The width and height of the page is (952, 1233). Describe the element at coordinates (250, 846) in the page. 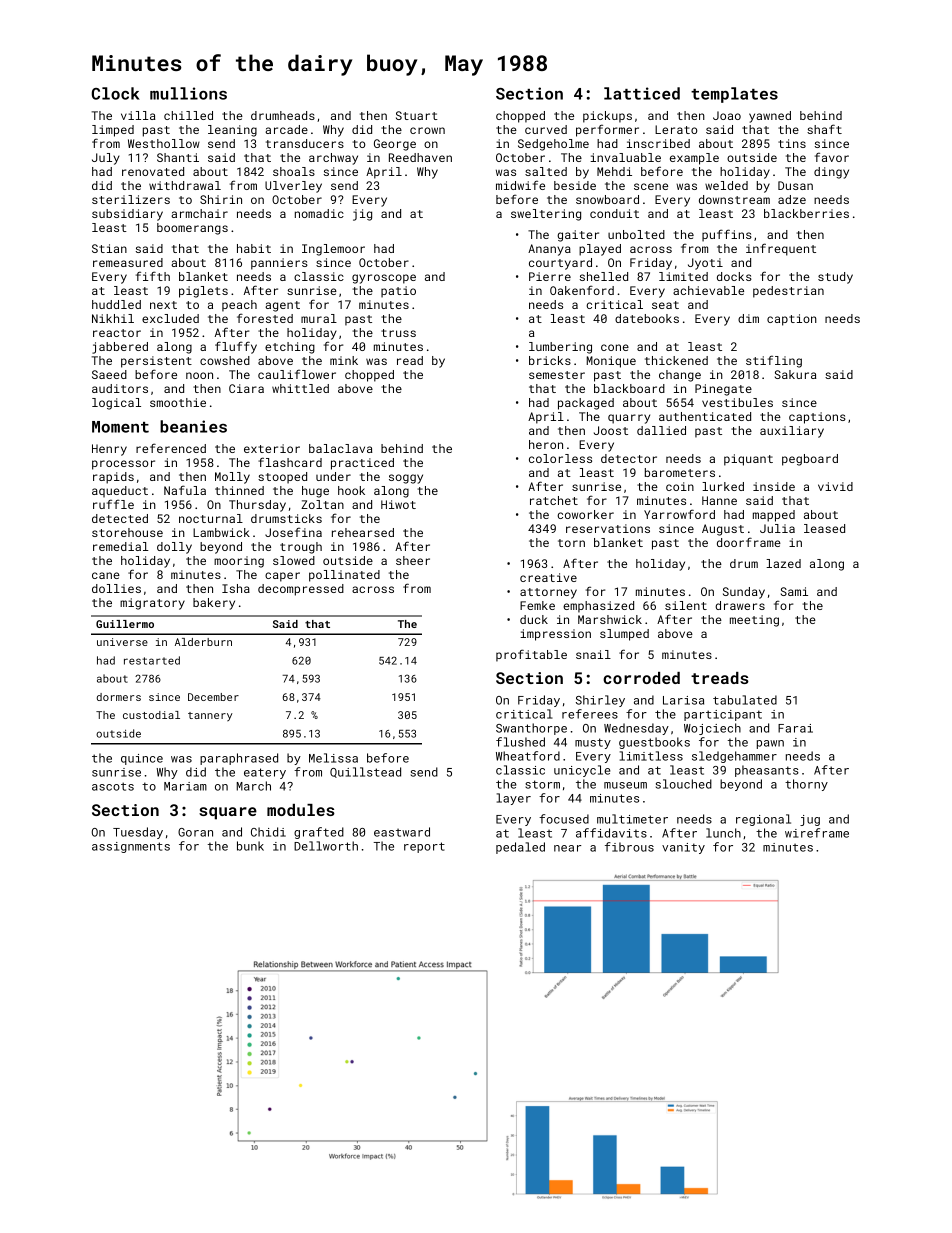

I see `bunk` at that location.
